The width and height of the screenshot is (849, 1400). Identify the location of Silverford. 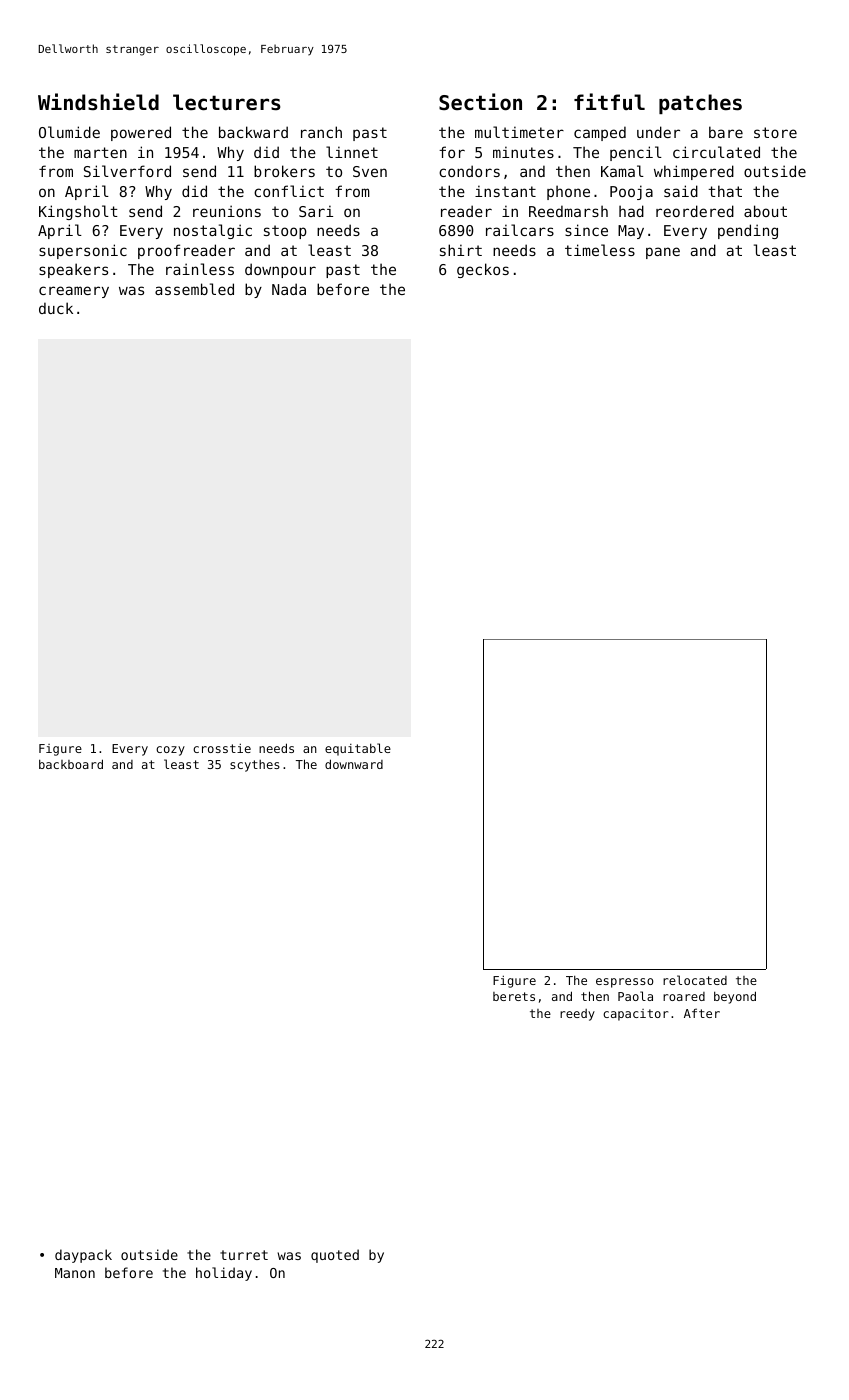
(127, 171).
